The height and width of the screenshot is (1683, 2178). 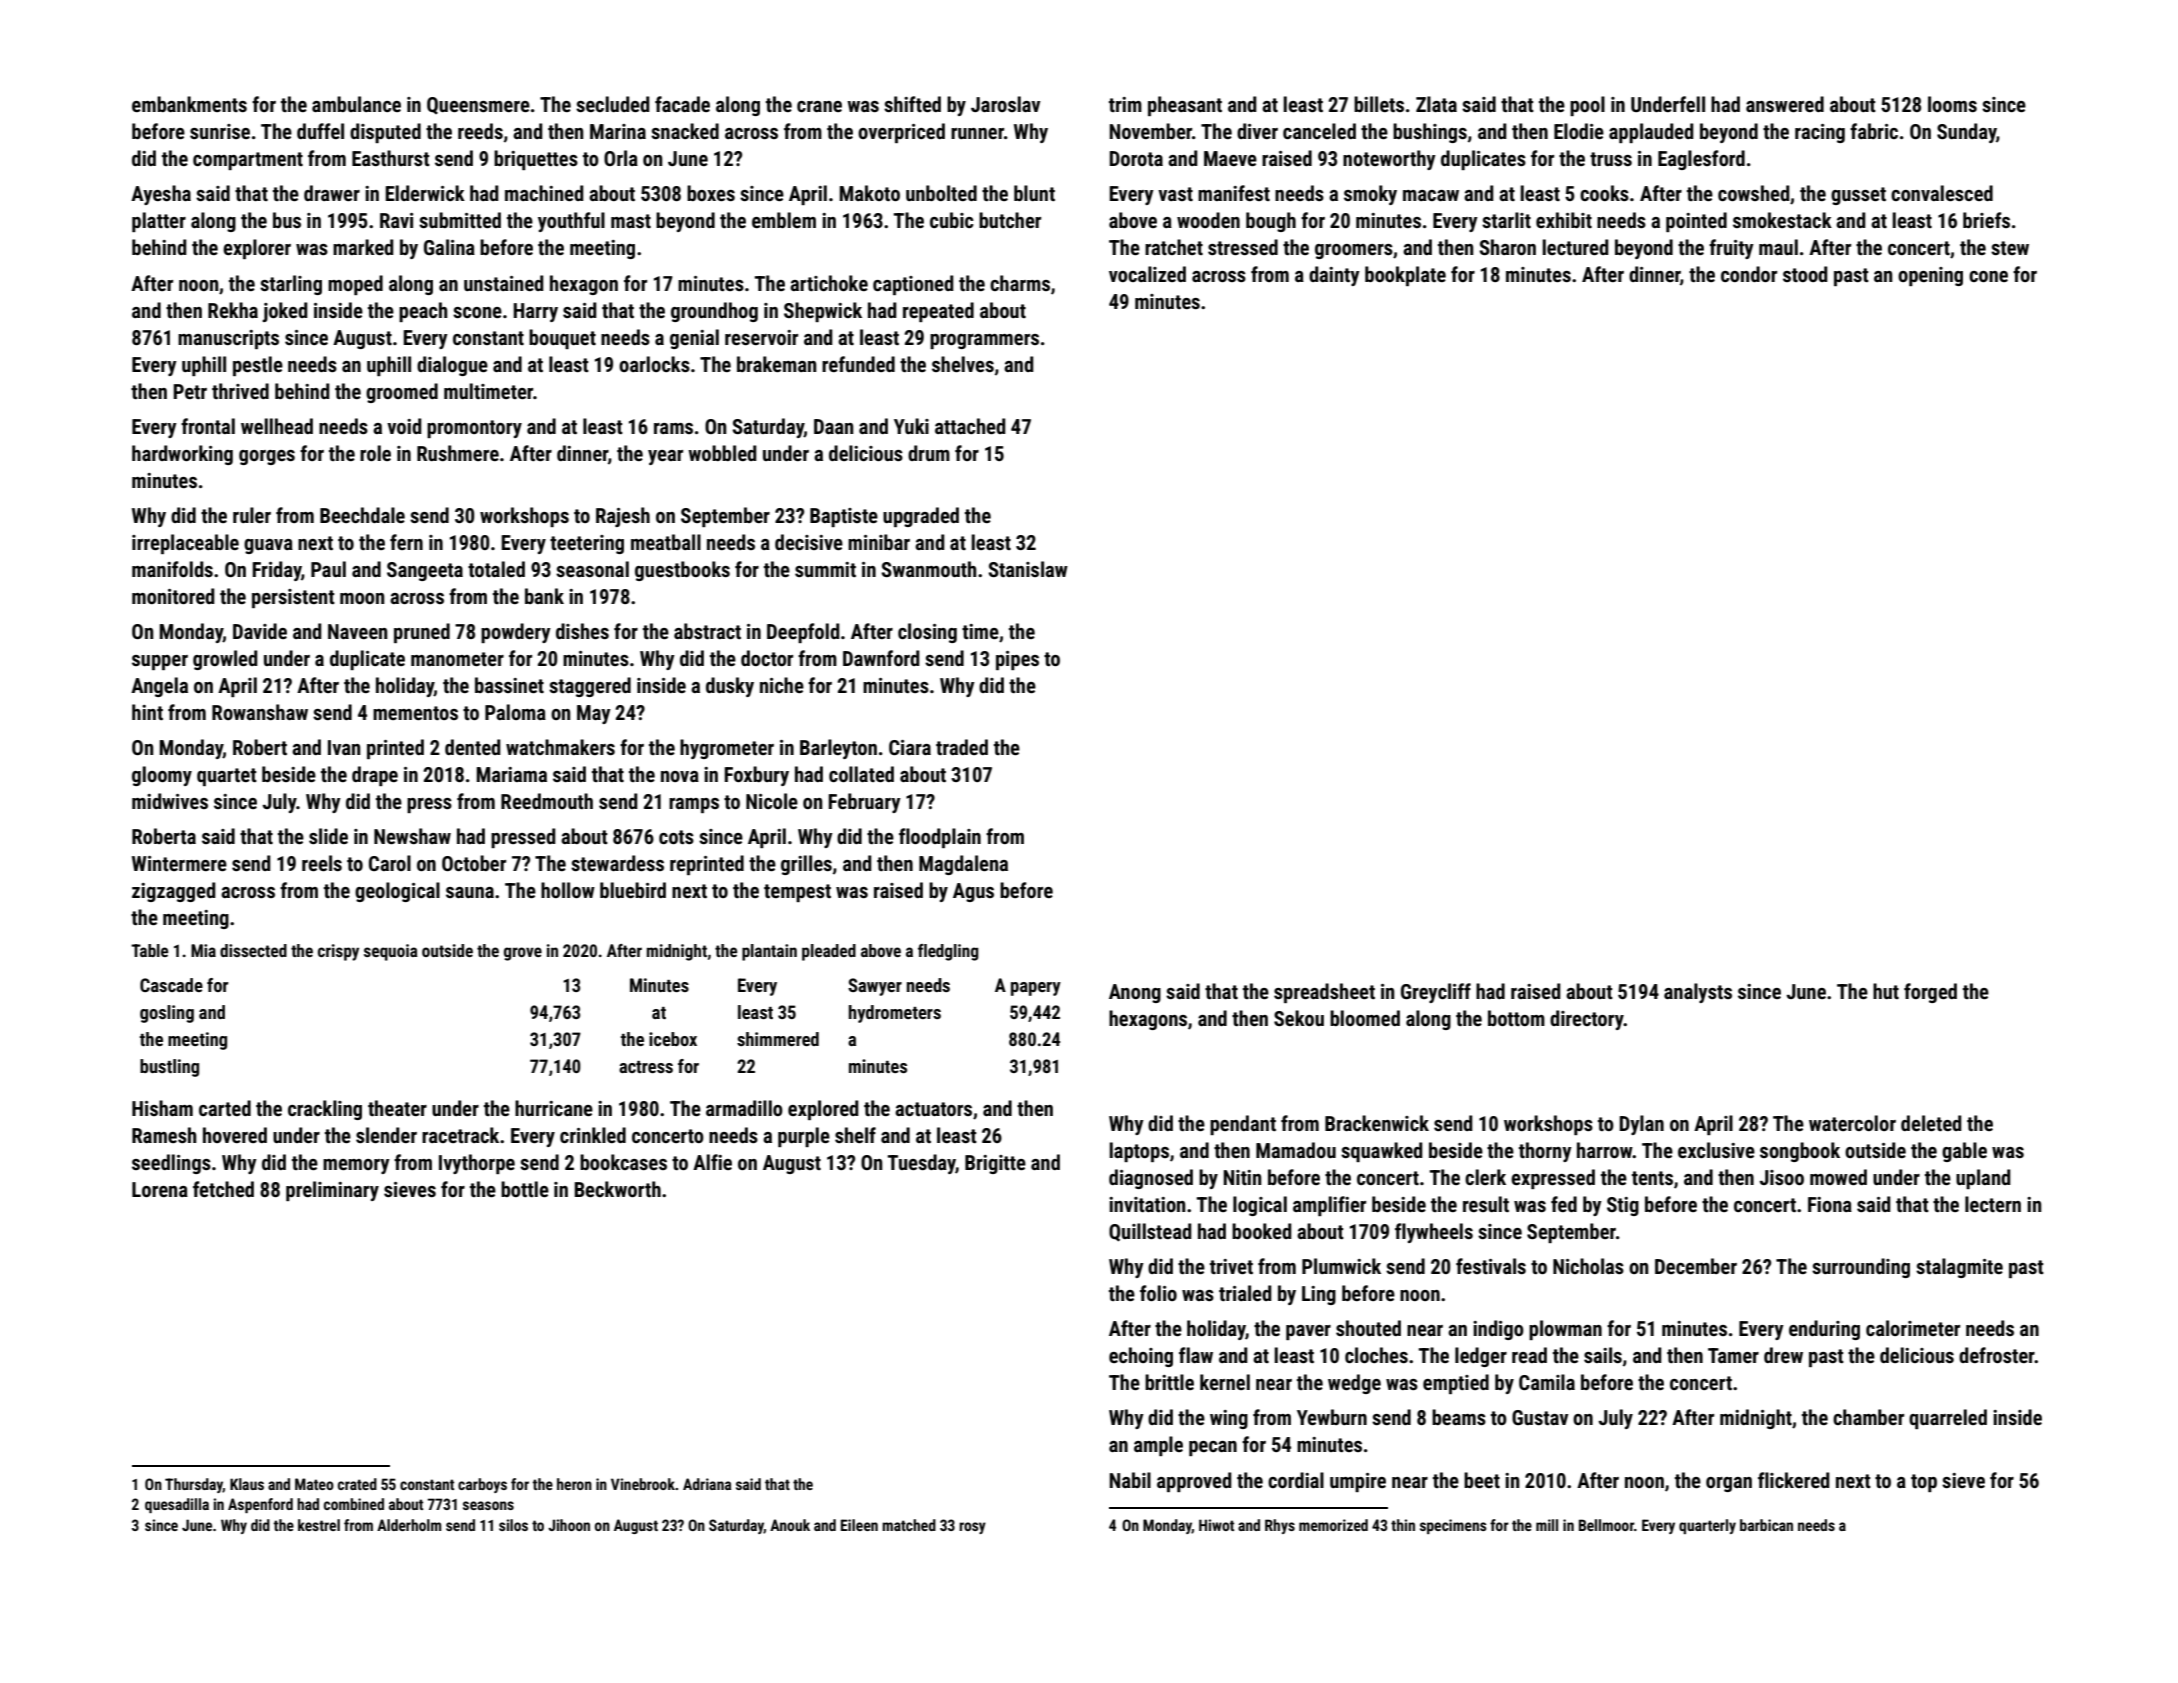 I want to click on Alderholm, so click(x=409, y=1525).
